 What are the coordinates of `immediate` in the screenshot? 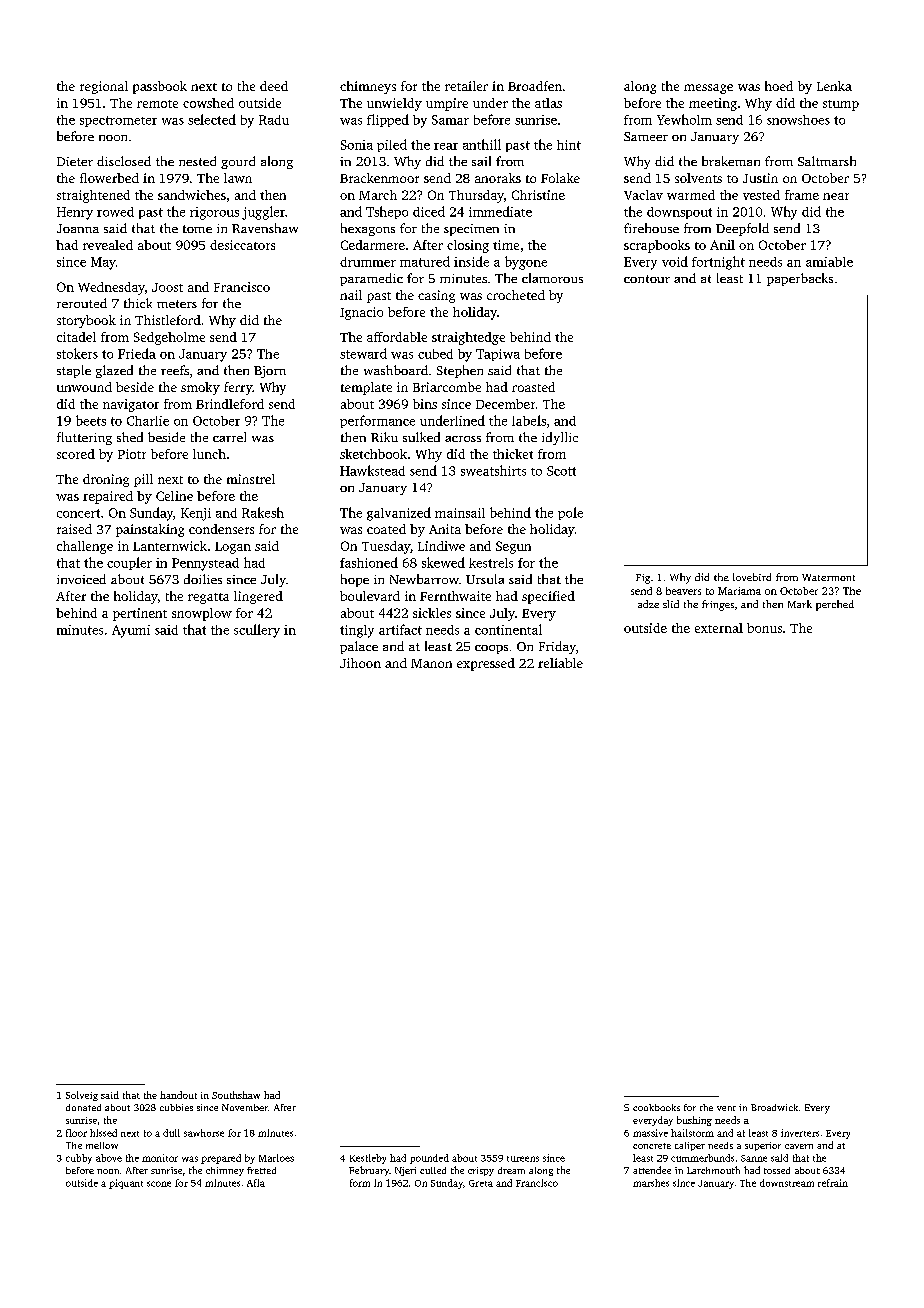 It's located at (500, 211).
